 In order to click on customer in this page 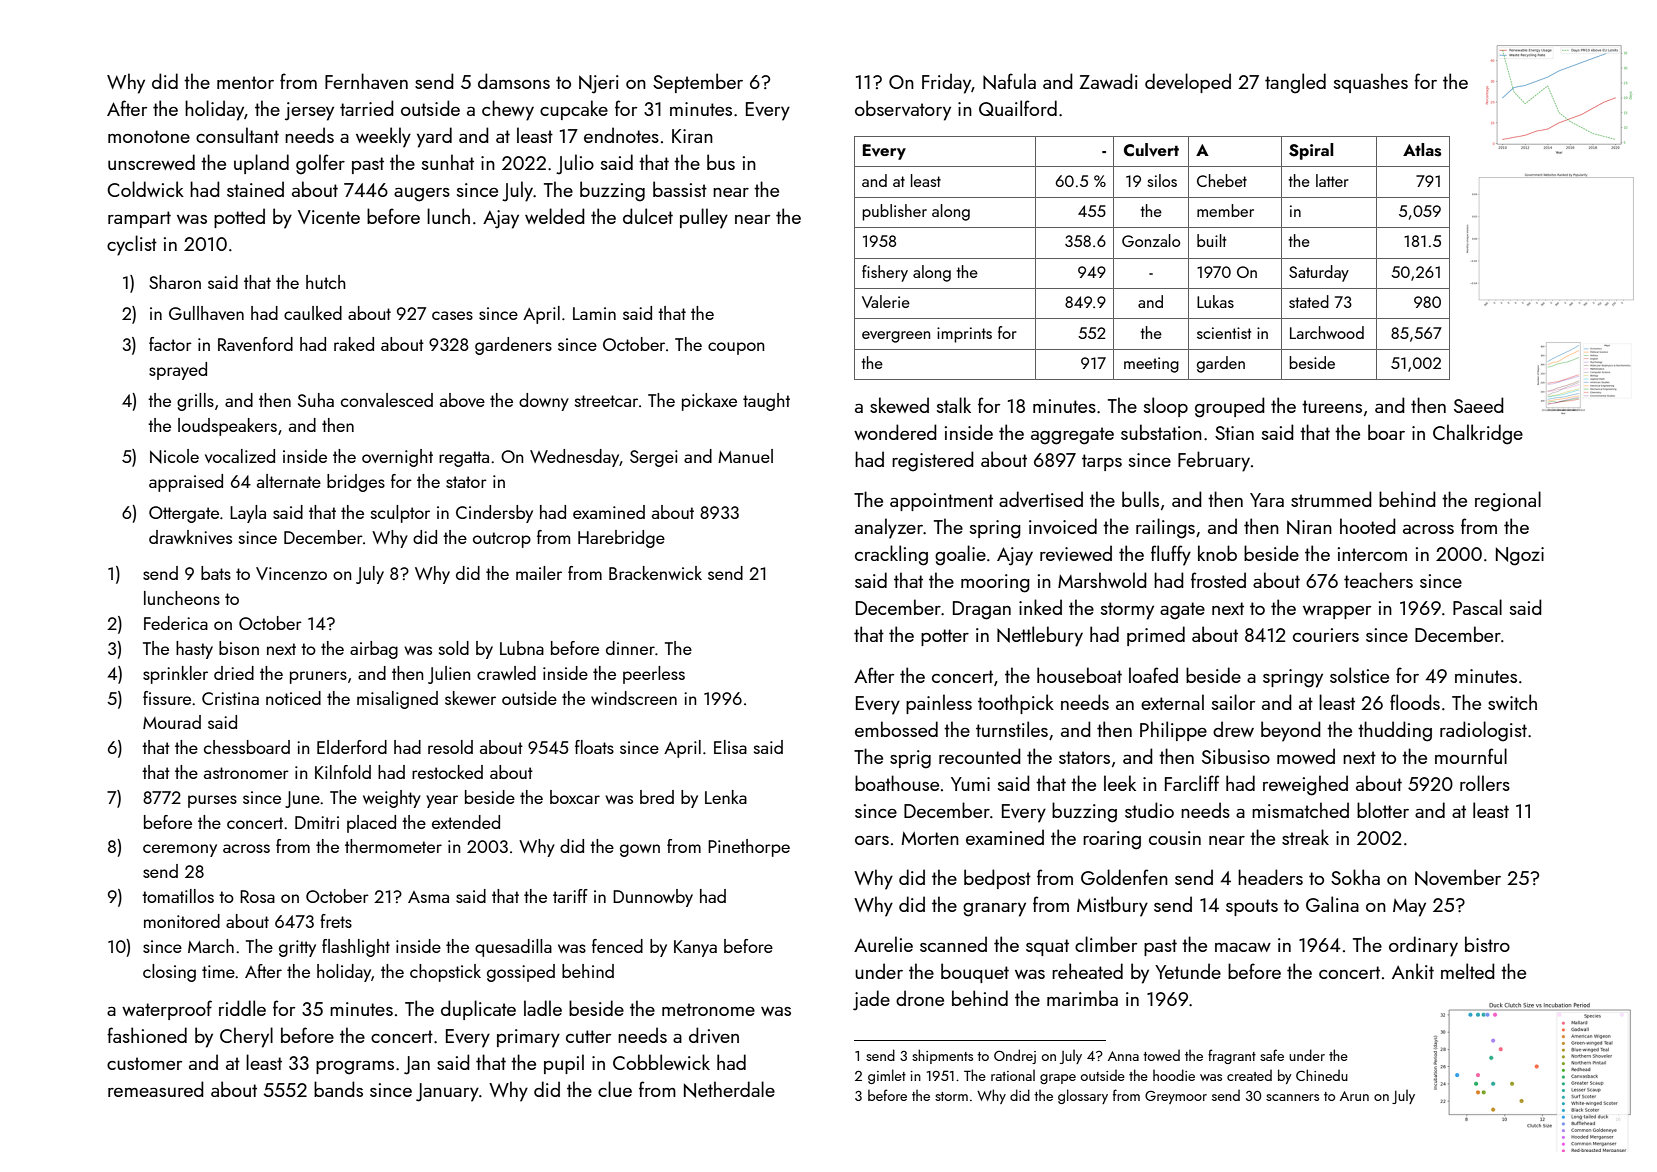, I will do `click(144, 1063)`.
